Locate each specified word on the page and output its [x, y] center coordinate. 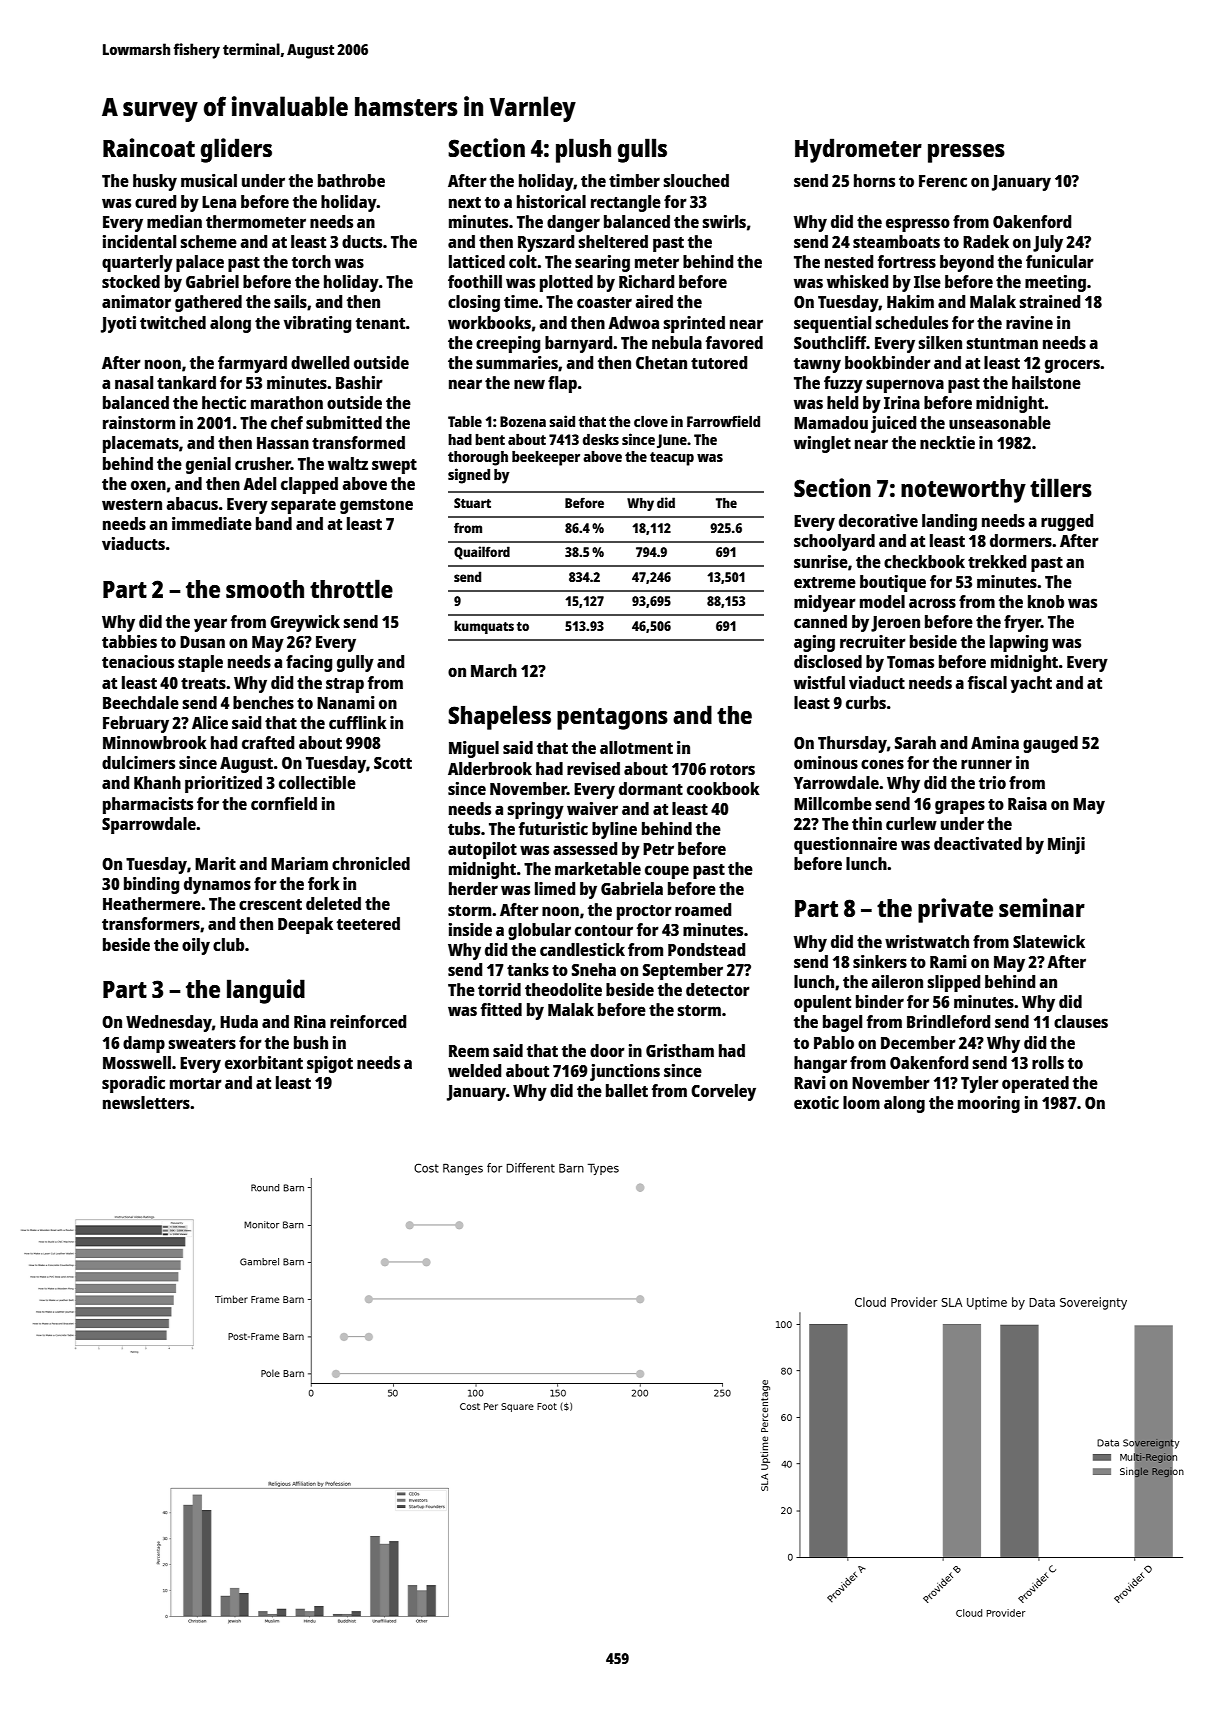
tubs [464, 828]
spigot [330, 1064]
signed [469, 476]
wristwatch [927, 941]
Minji [1066, 845]
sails [290, 301]
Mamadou [831, 422]
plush [583, 150]
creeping [508, 344]
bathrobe [351, 180]
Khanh [157, 782]
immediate [212, 523]
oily [196, 946]
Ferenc [943, 181]
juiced [893, 424]
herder [473, 888]
